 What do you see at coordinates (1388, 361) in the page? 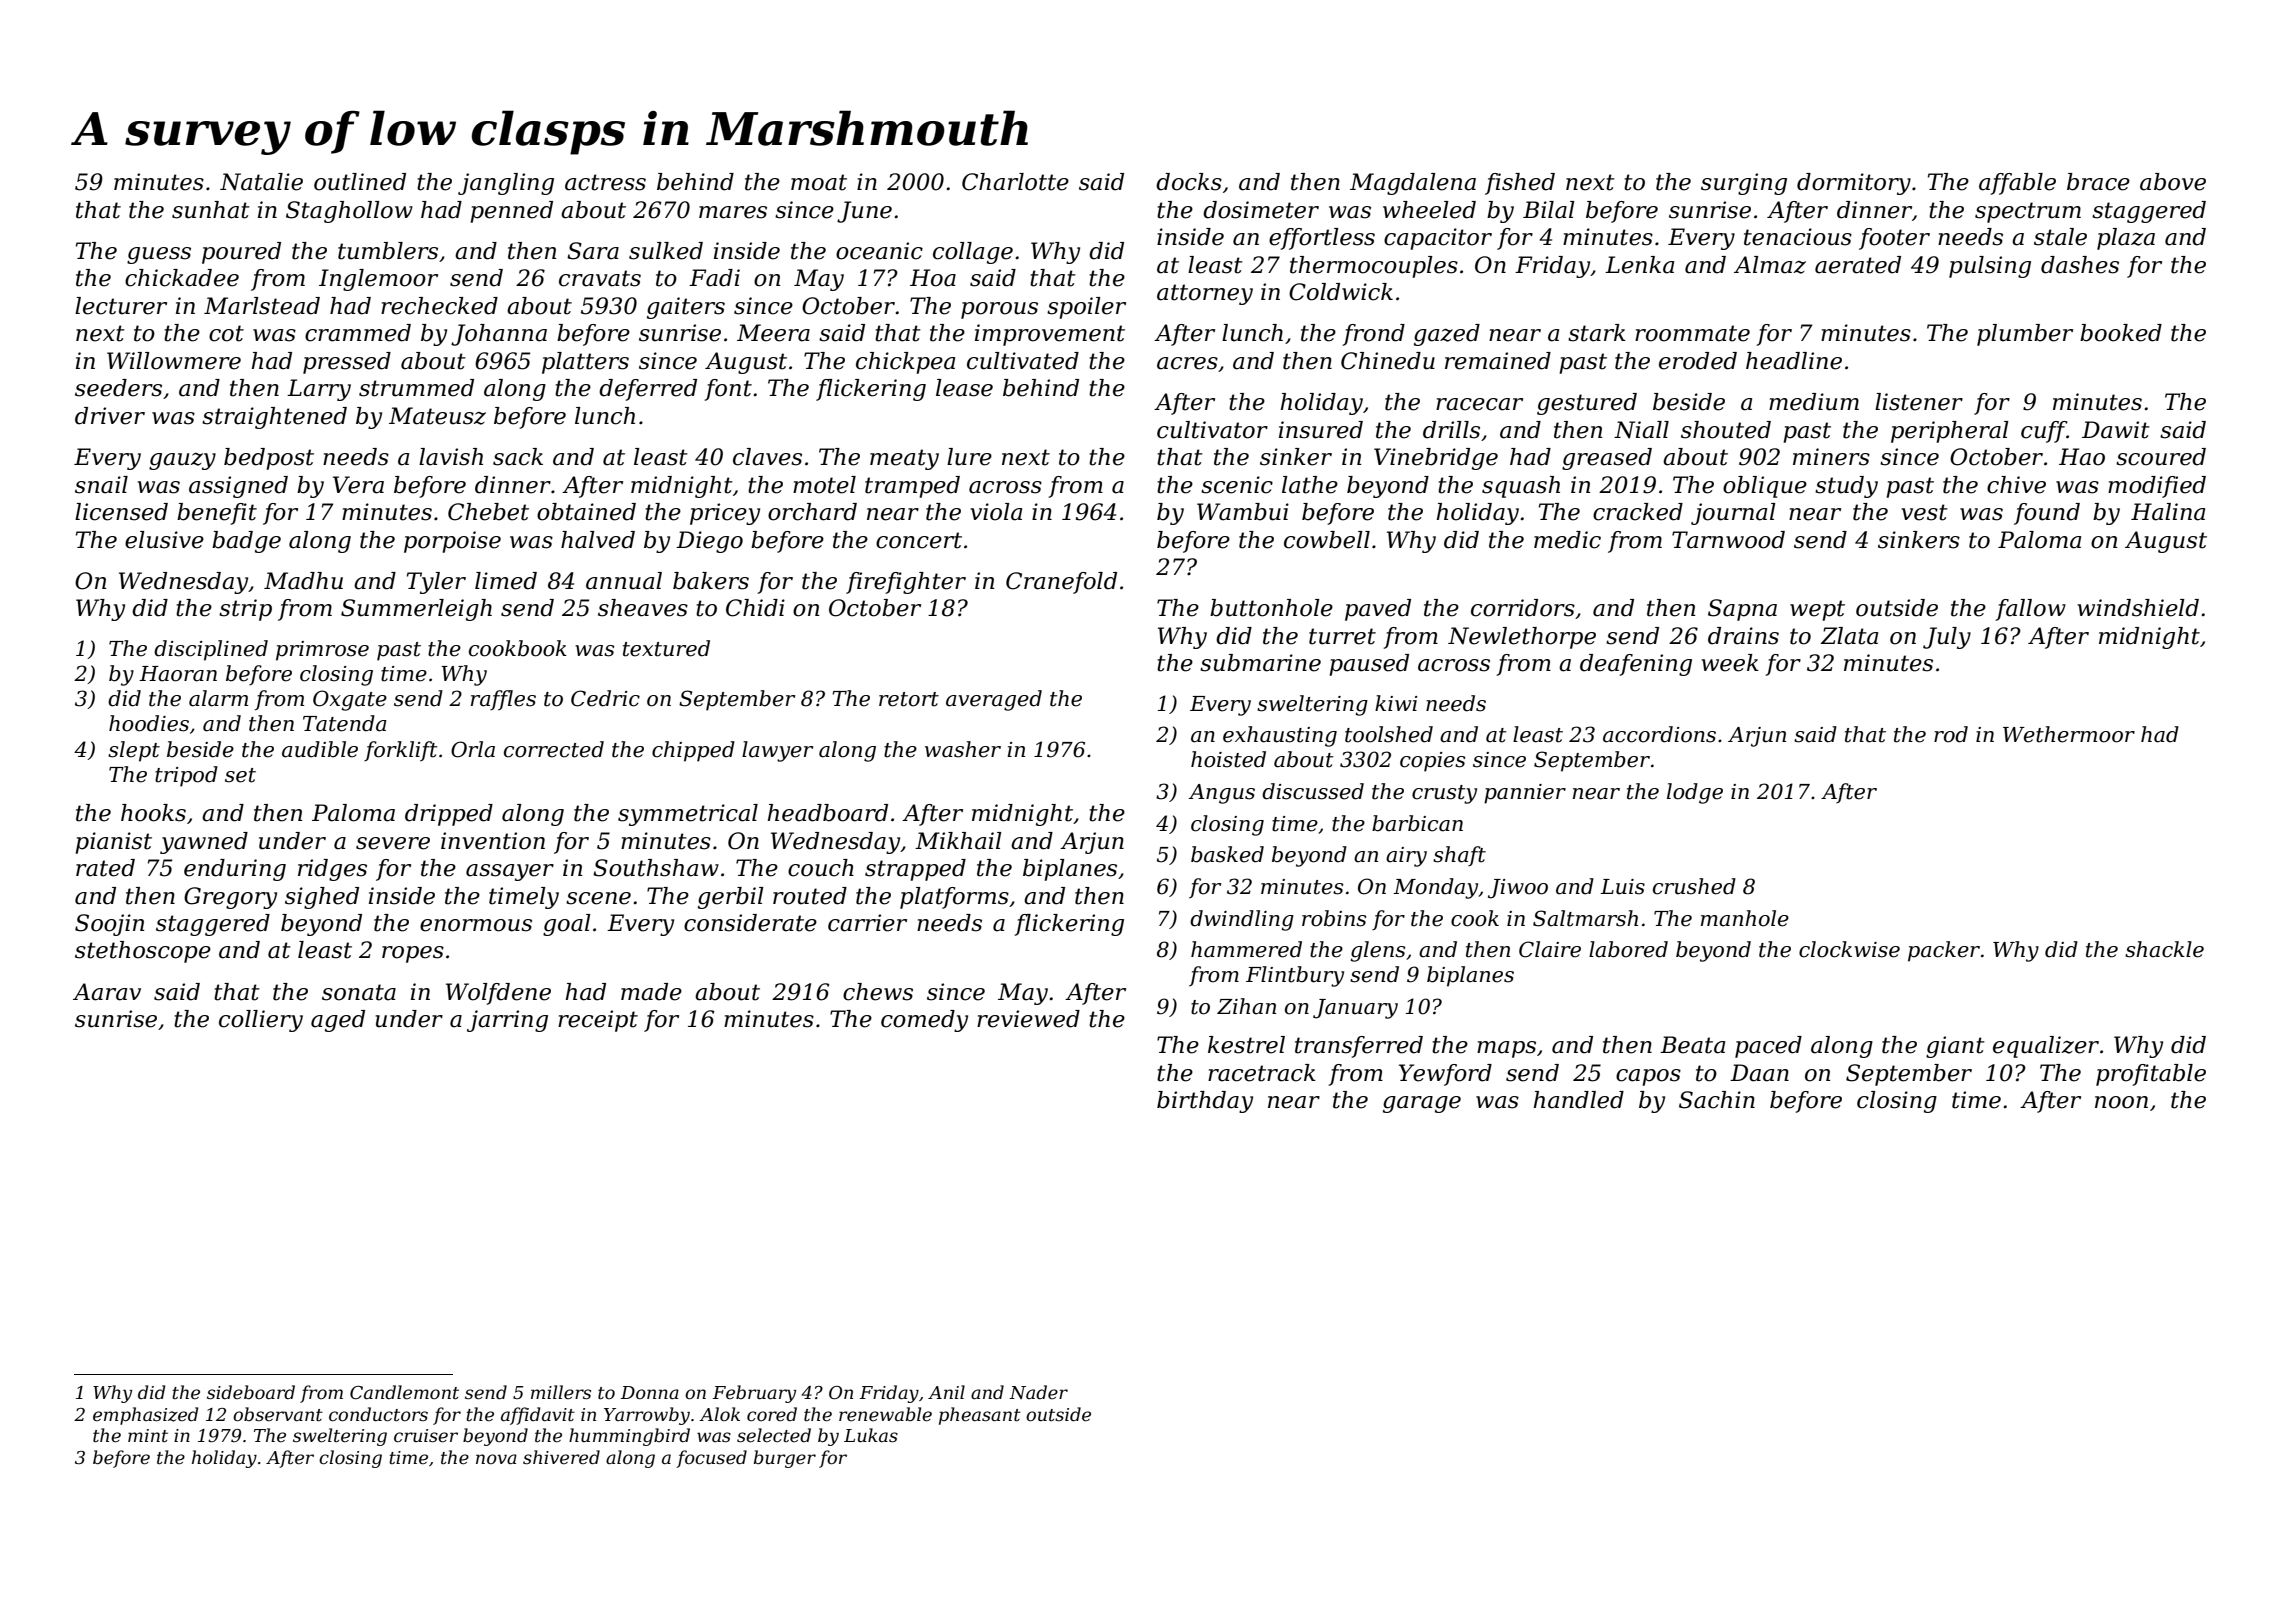
I see `Chinedu` at bounding box center [1388, 361].
